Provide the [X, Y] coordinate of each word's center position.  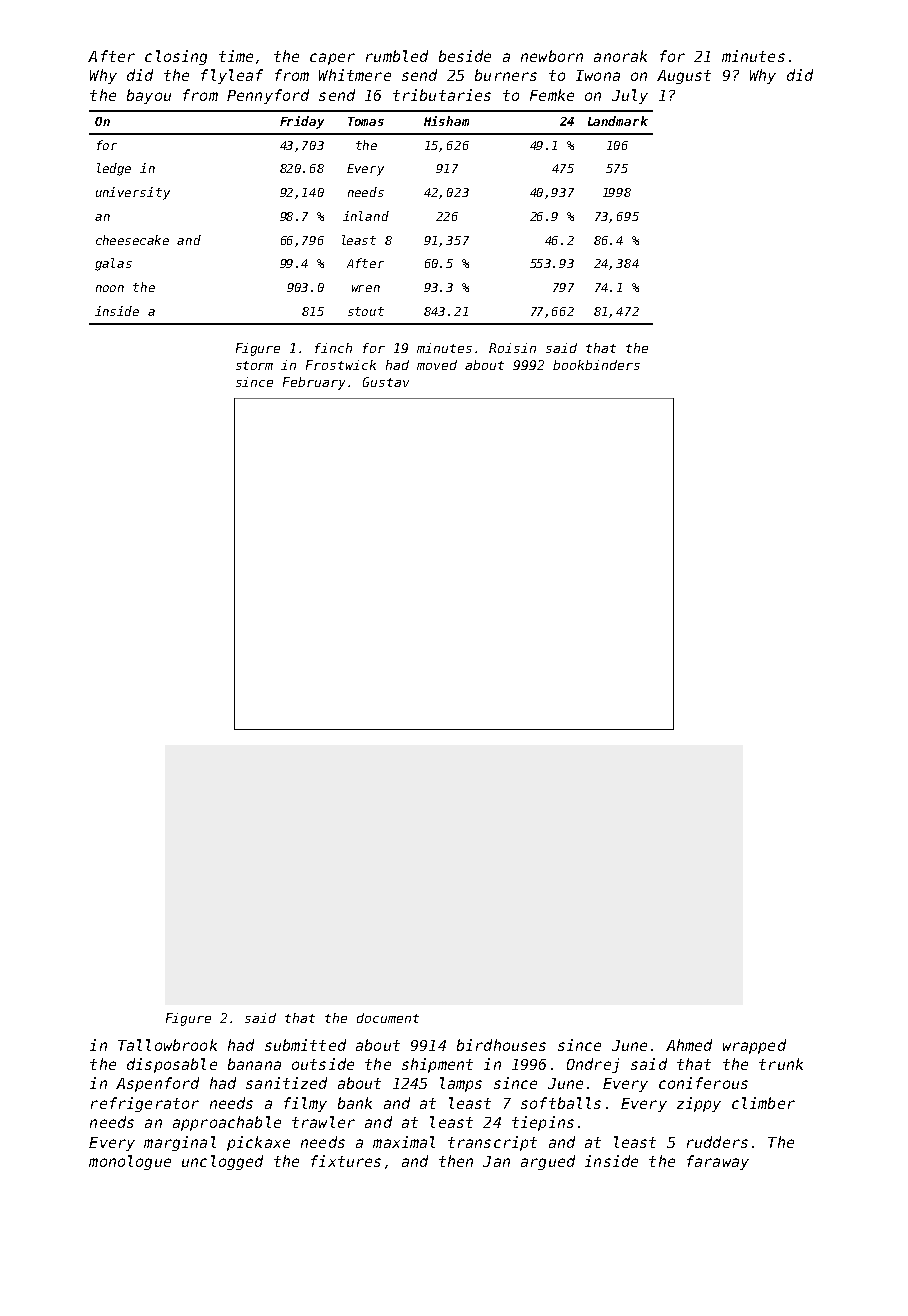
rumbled [397, 56]
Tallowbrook [167, 1045]
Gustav [386, 382]
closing [176, 57]
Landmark [618, 121]
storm [254, 365]
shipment [437, 1065]
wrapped [754, 1046]
